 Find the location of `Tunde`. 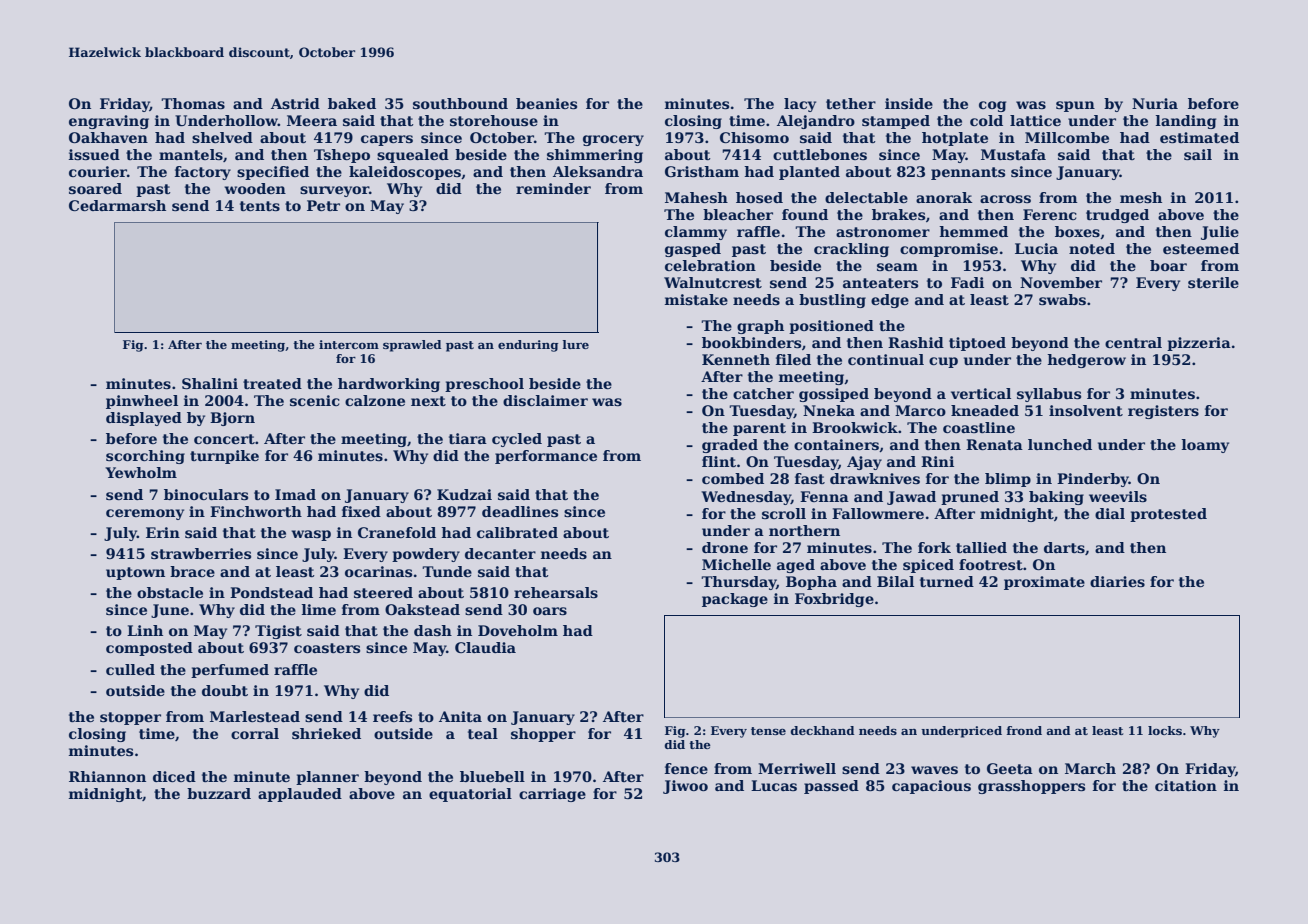

Tunde is located at coordinates (447, 571).
